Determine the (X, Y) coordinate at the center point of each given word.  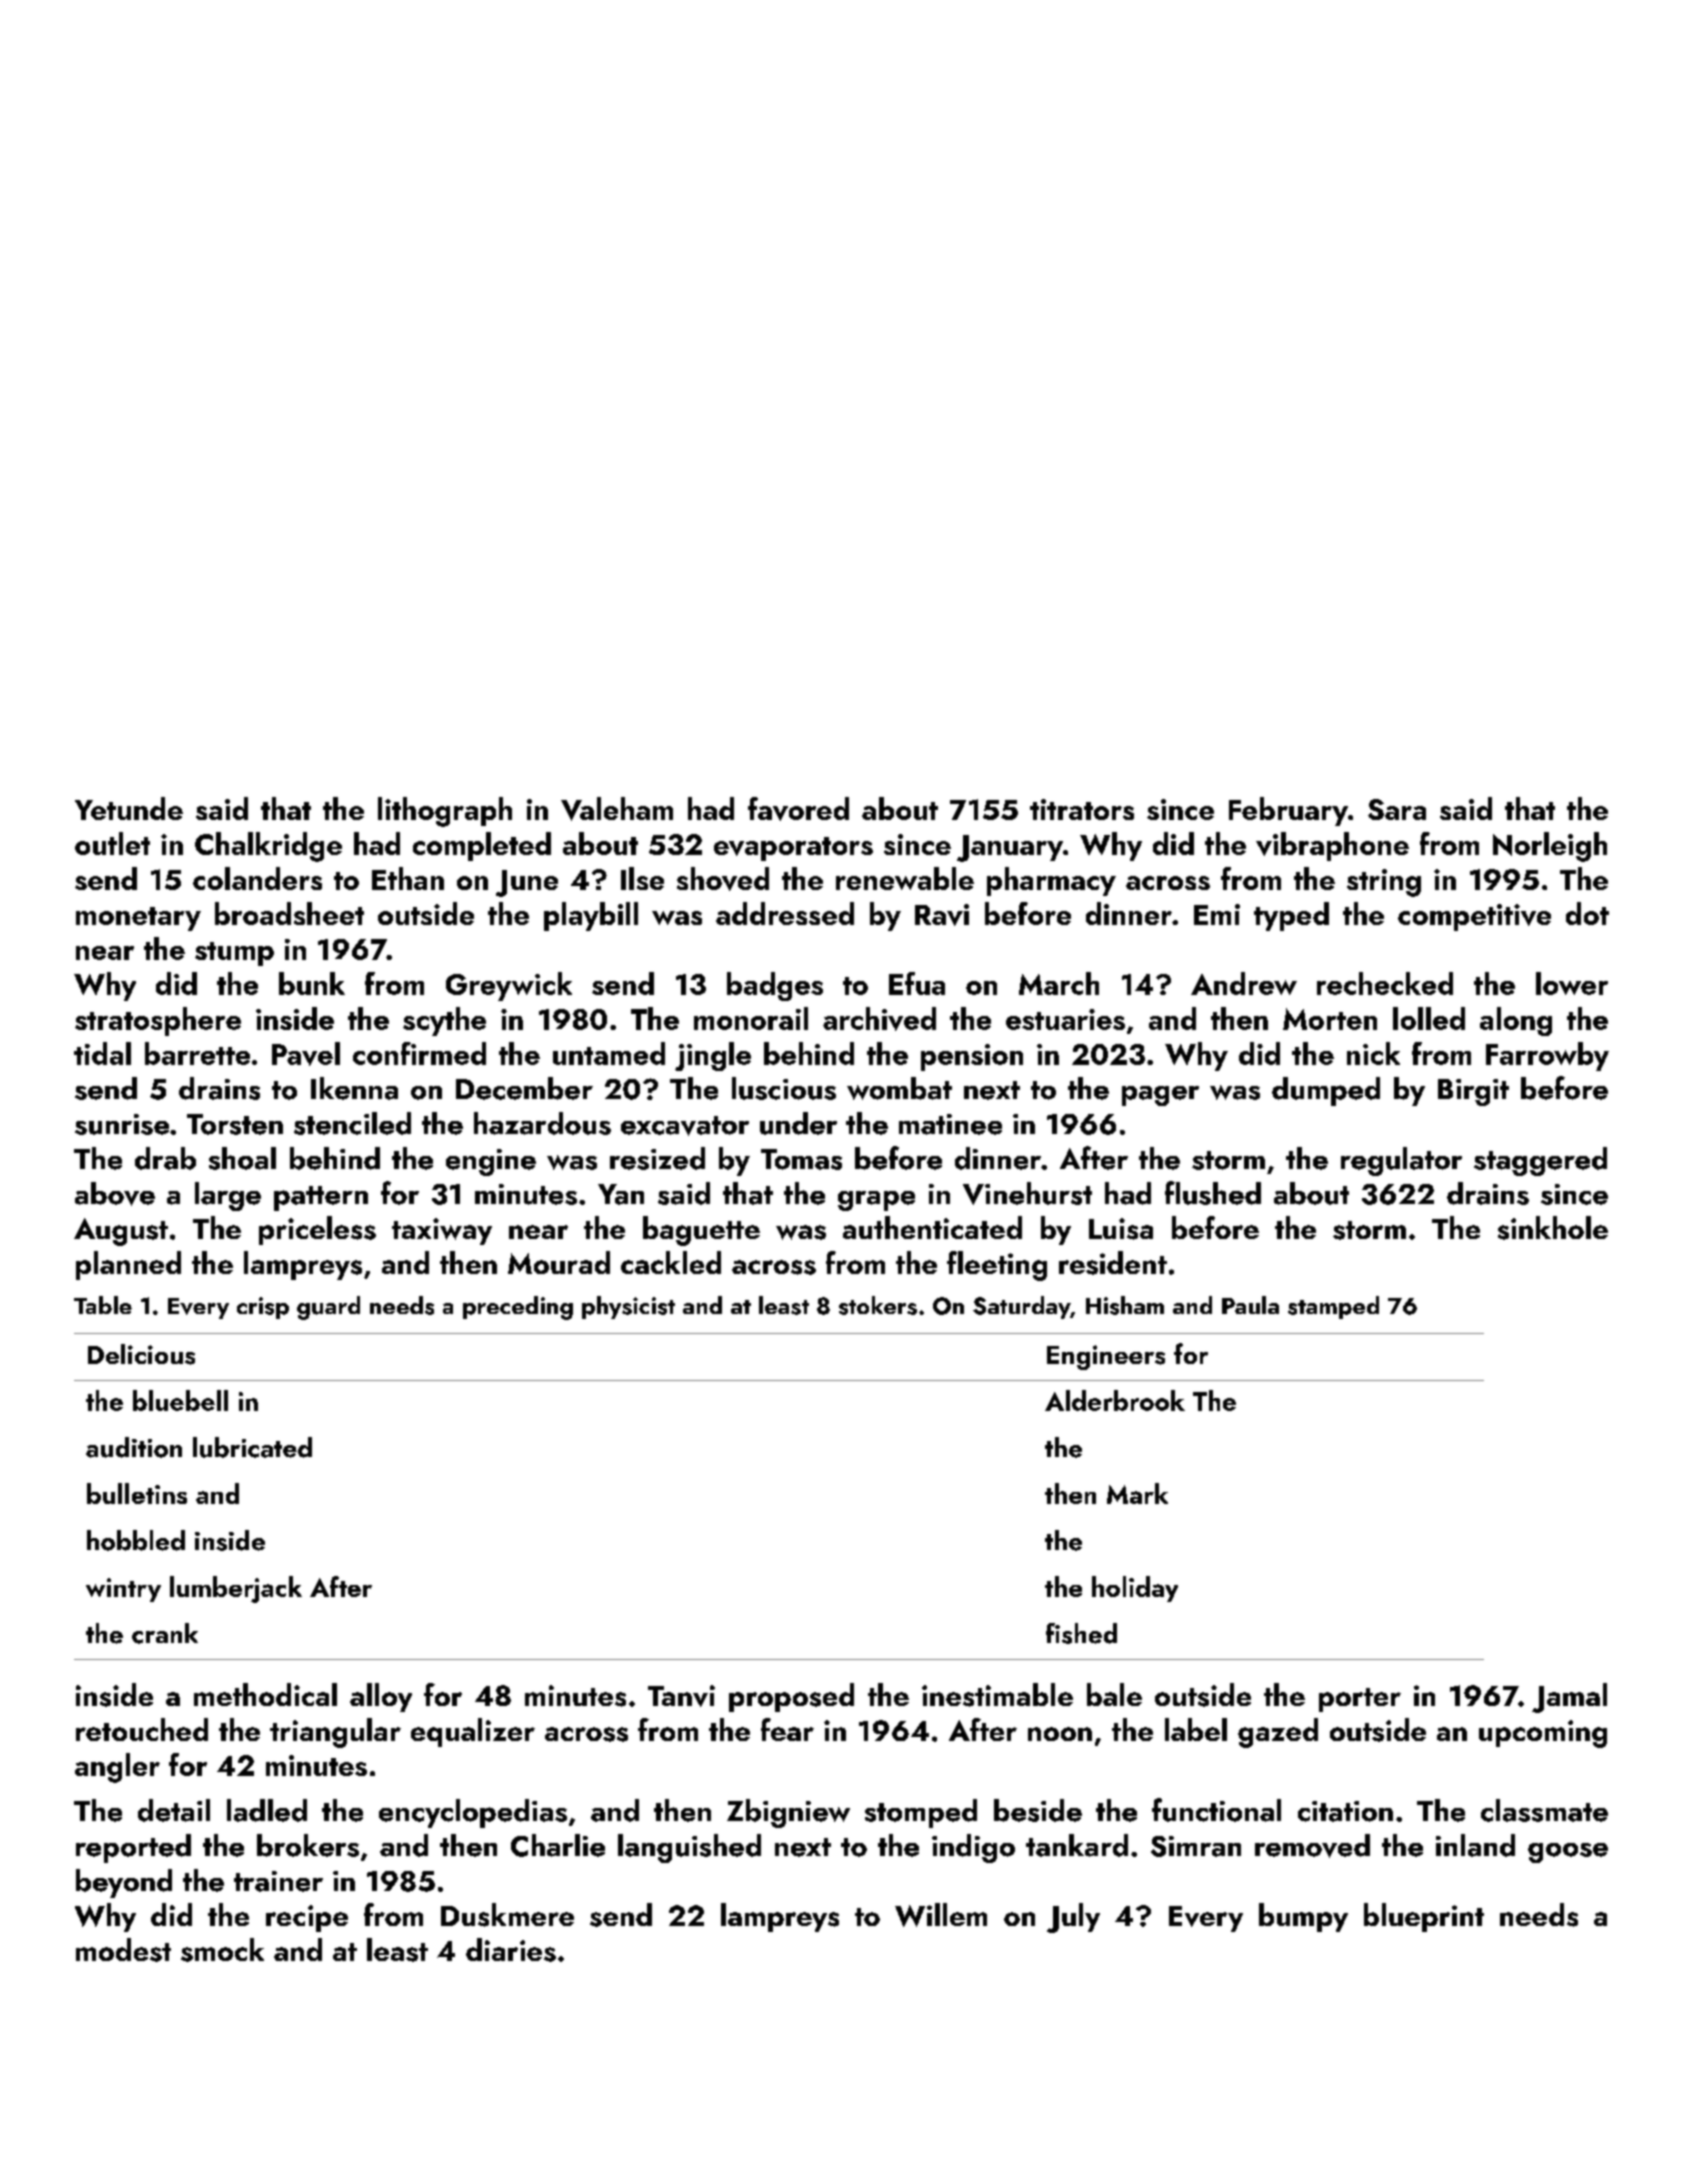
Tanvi (681, 1696)
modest (123, 1950)
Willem (941, 1915)
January (1010, 848)
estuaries (1065, 1019)
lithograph (445, 812)
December (524, 1088)
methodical (265, 1694)
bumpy (1303, 1917)
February (1288, 811)
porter (1360, 1700)
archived (879, 1019)
